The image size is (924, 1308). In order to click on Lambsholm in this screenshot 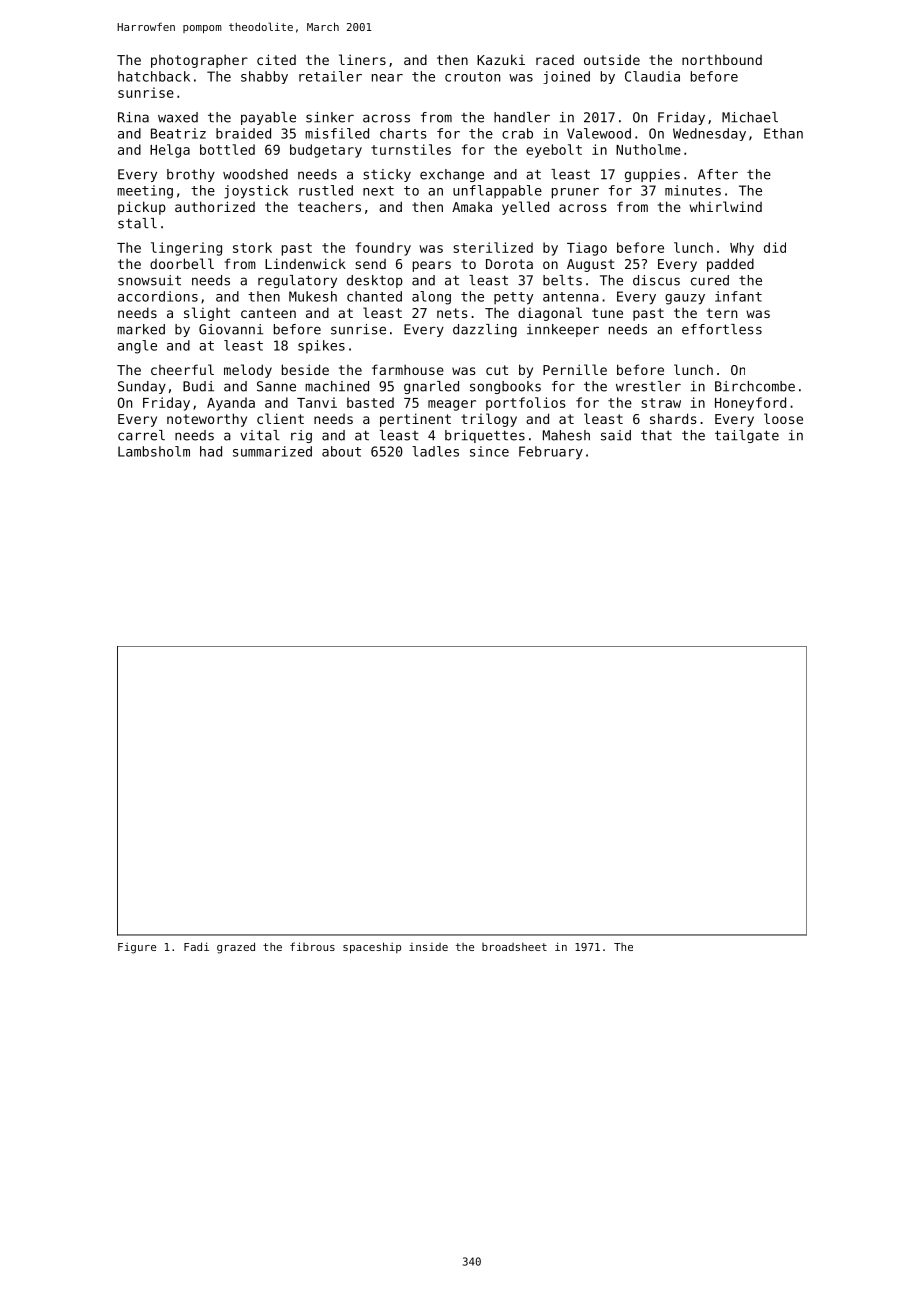, I will do `click(154, 451)`.
